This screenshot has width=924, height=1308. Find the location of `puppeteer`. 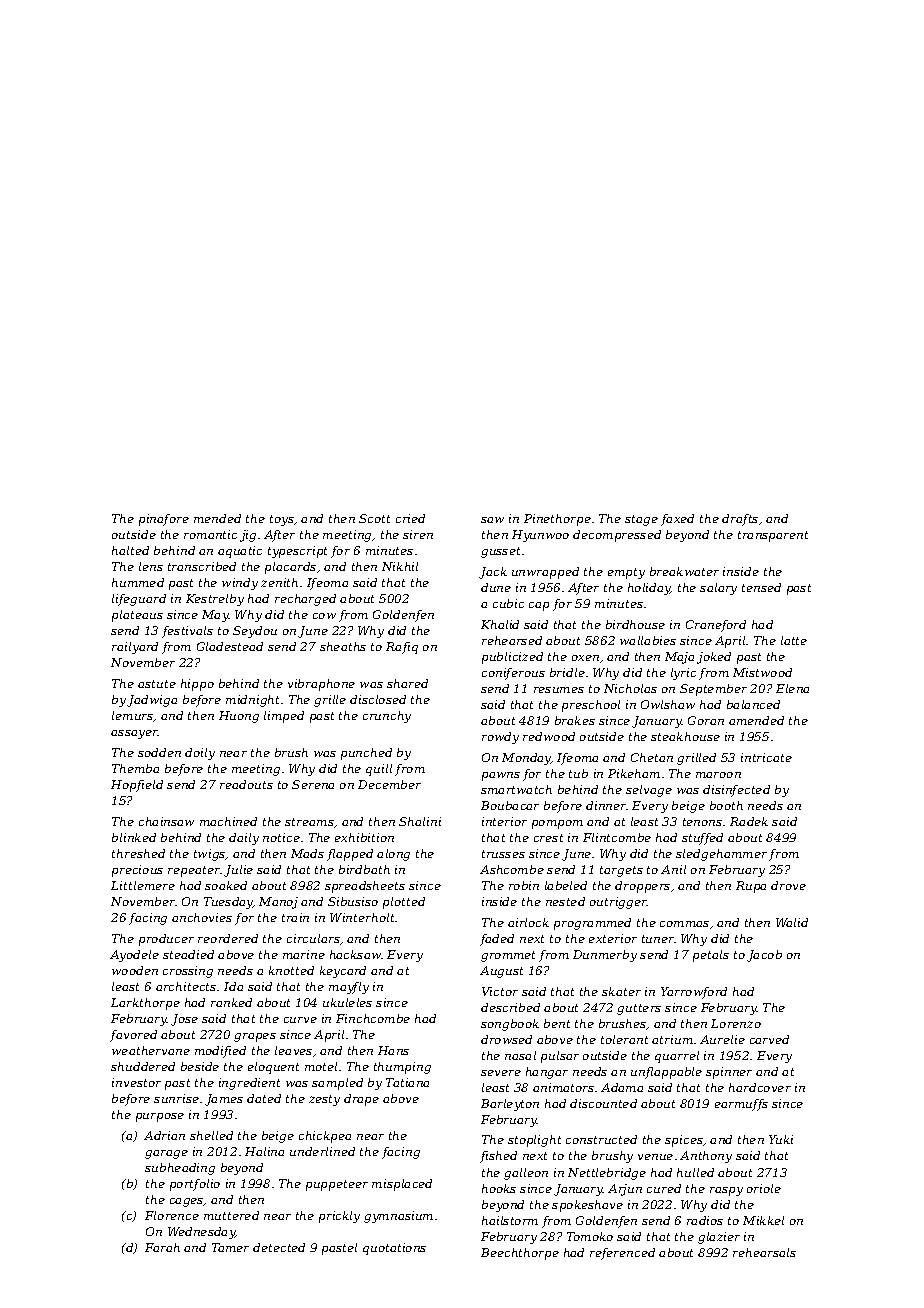

puppeteer is located at coordinates (337, 1185).
